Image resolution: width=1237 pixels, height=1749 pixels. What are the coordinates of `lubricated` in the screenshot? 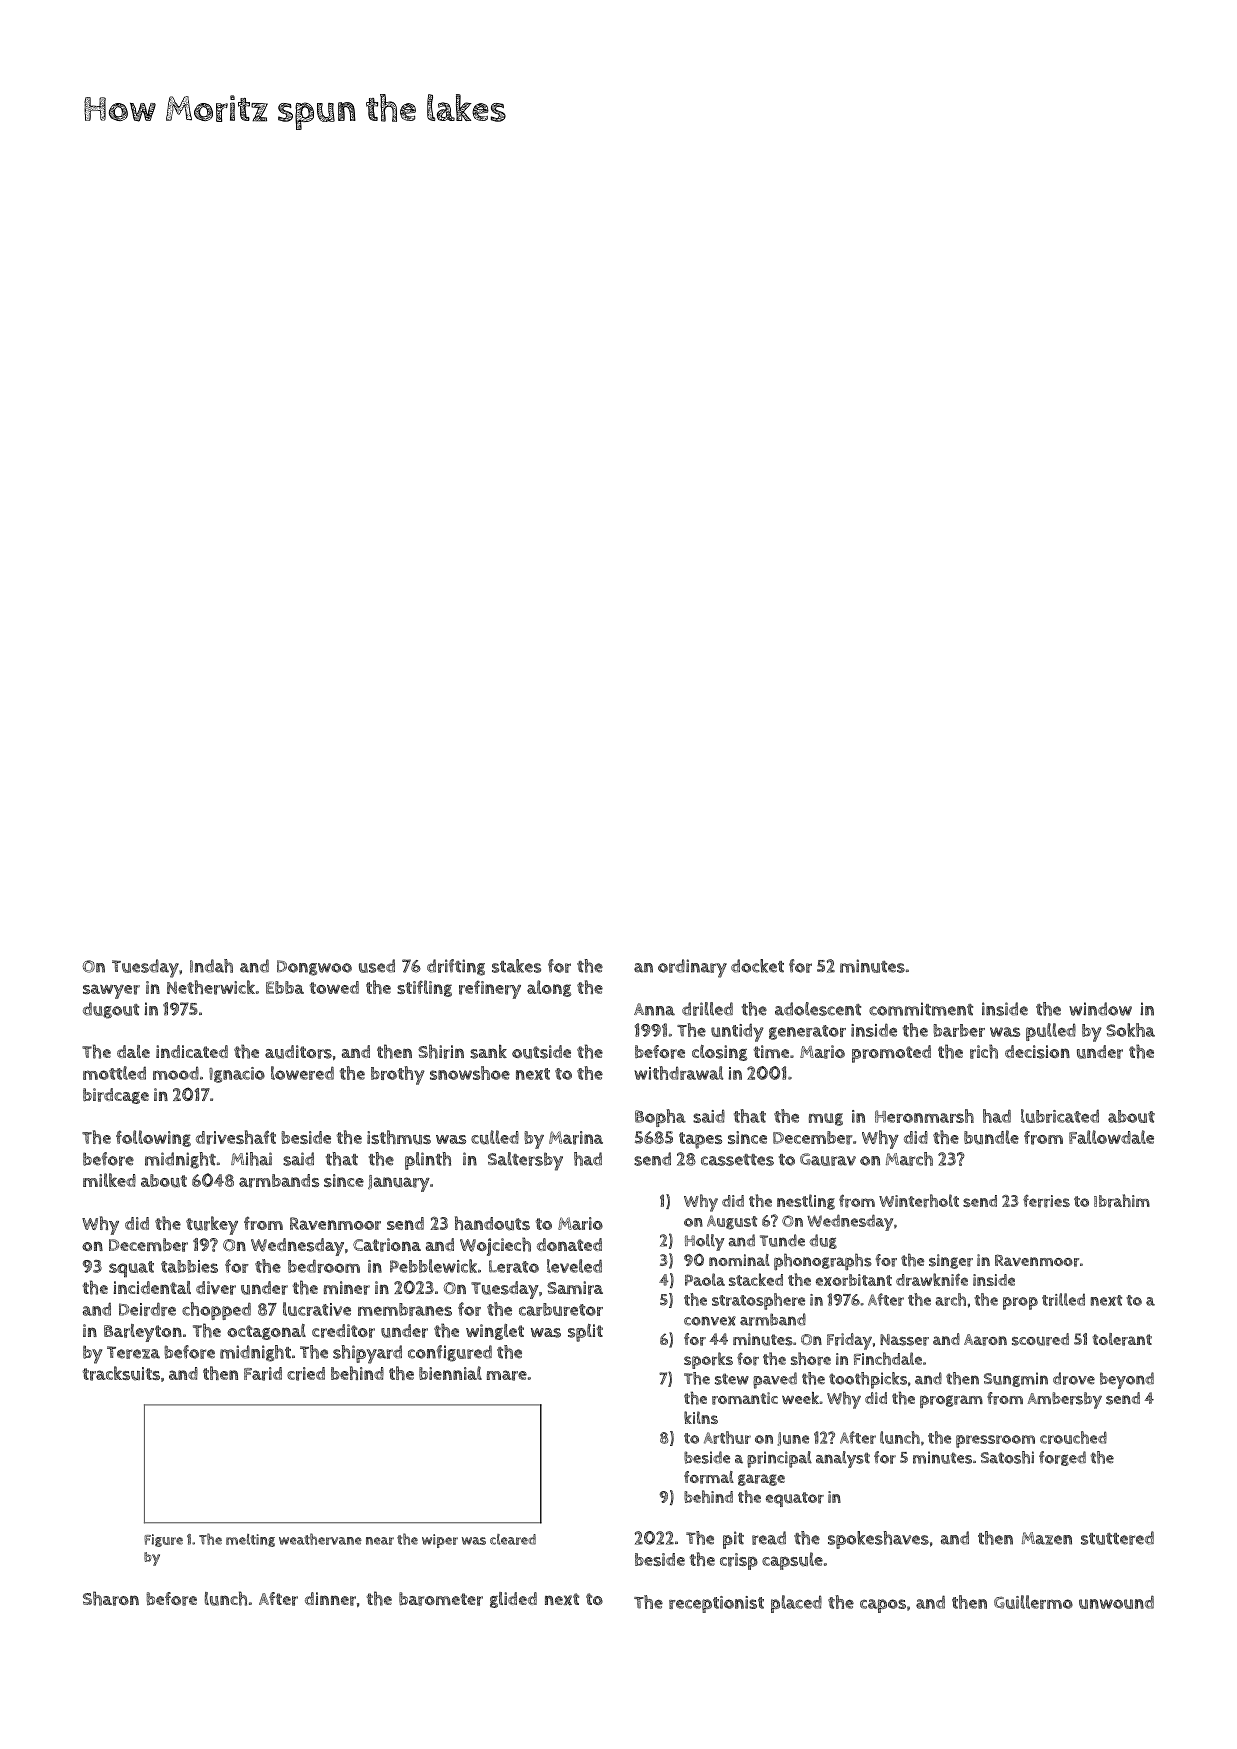 It's located at (1060, 1116).
